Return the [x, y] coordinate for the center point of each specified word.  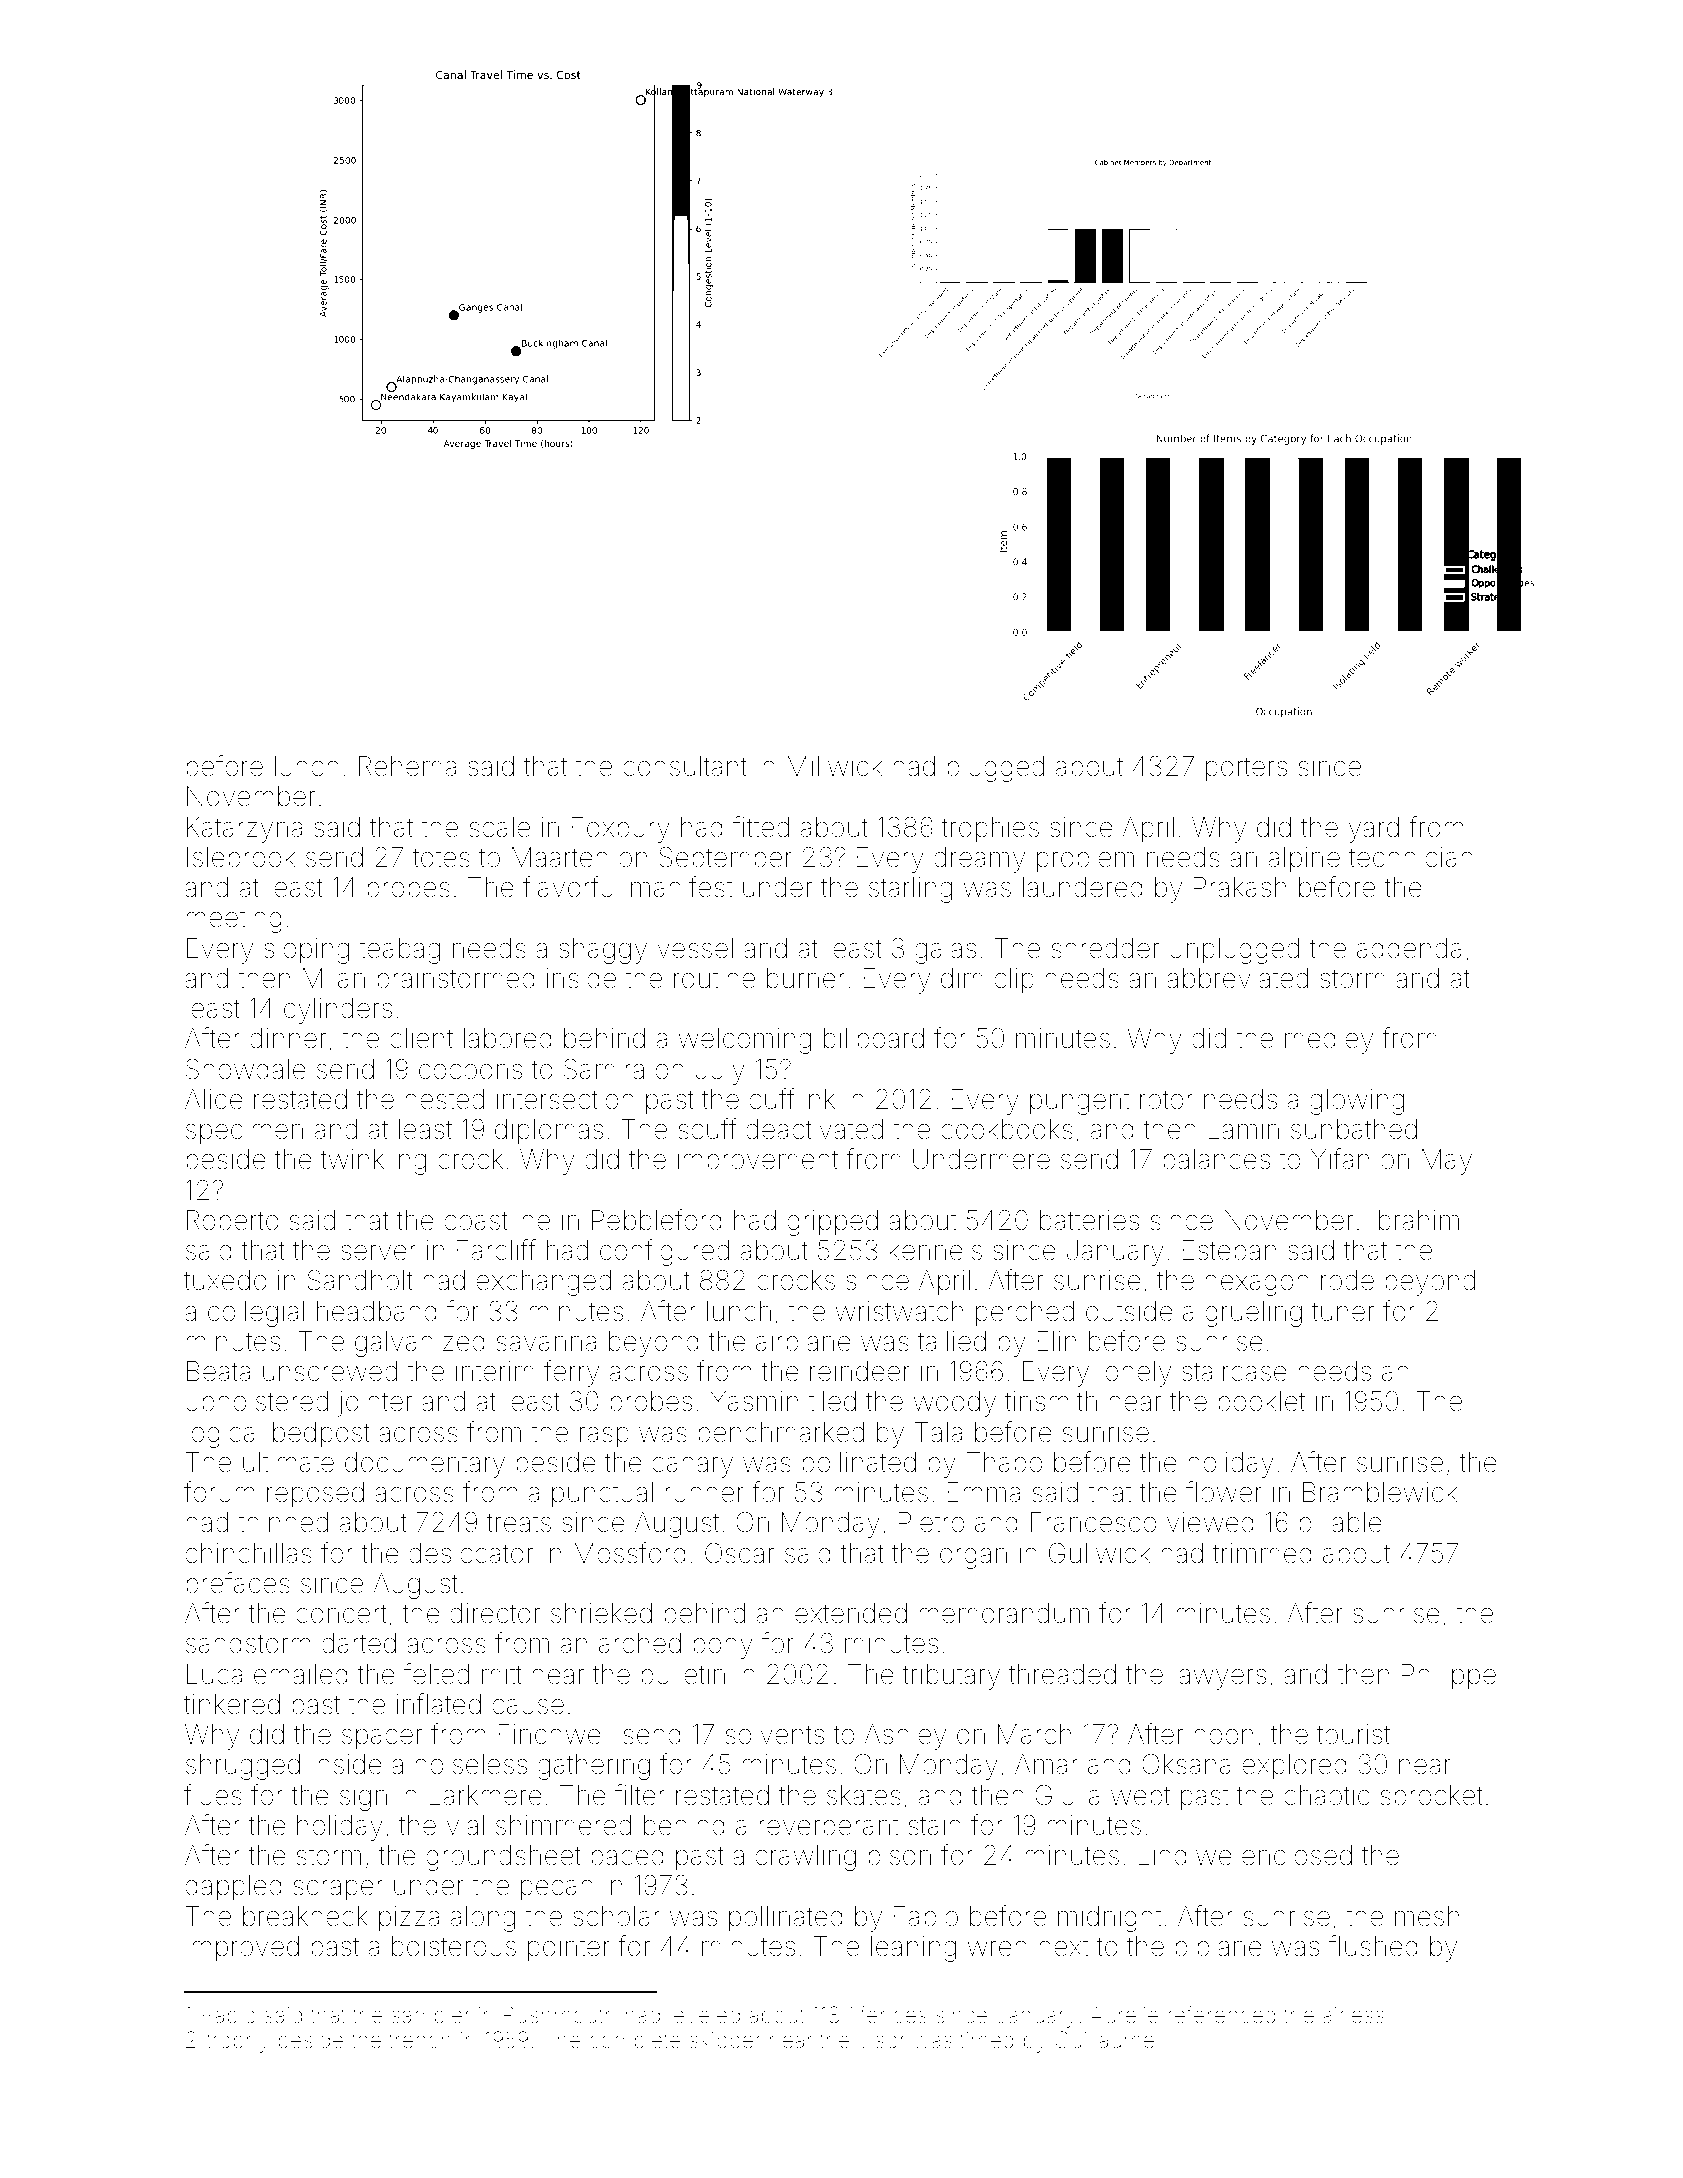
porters [1246, 769]
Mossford [630, 1553]
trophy [237, 2042]
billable [1340, 1522]
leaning [913, 1949]
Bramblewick [1380, 1492]
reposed [315, 1495]
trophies [990, 830]
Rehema [407, 766]
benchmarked [781, 1432]
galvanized [420, 1344]
